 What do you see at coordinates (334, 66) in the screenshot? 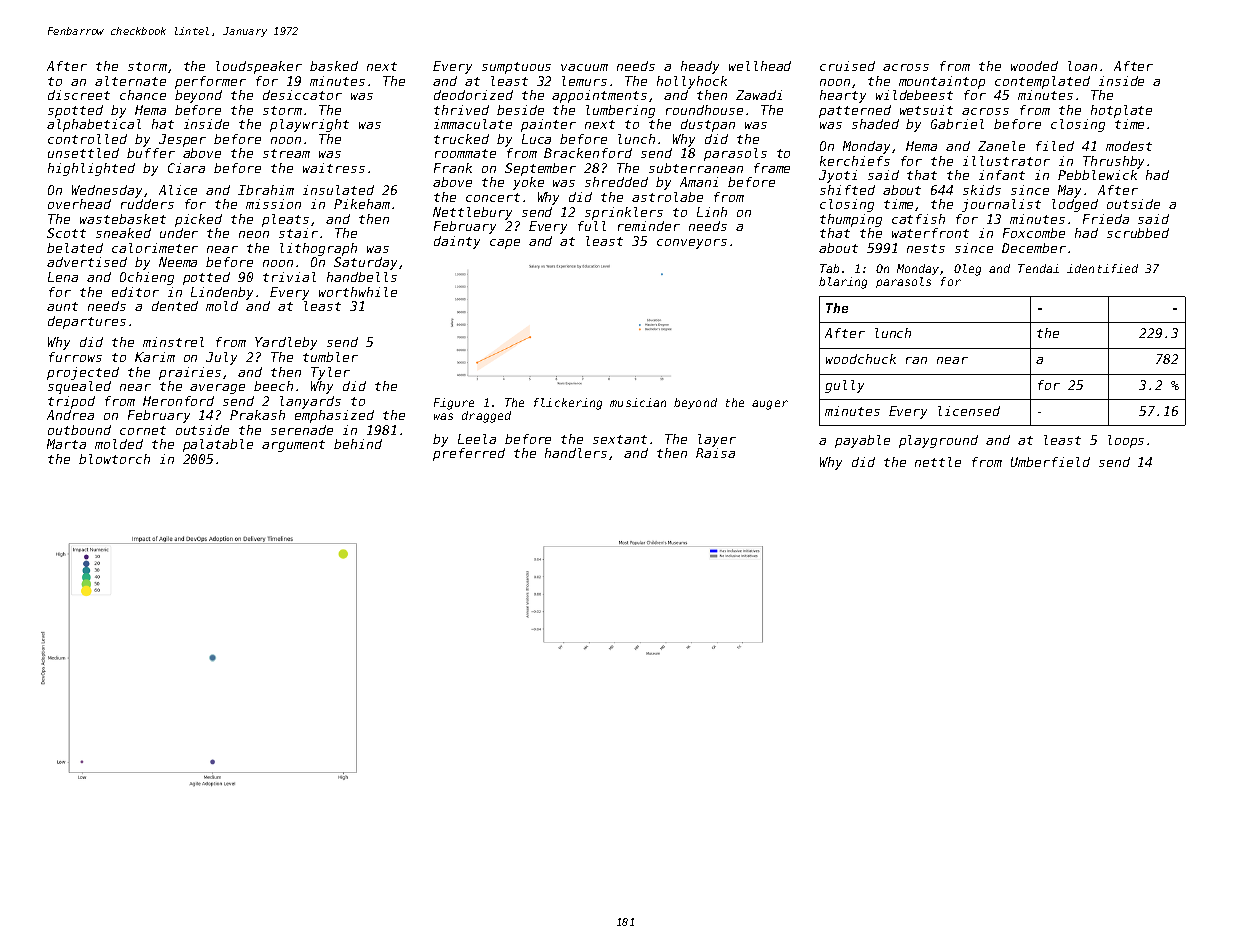
I see `basked` at bounding box center [334, 66].
